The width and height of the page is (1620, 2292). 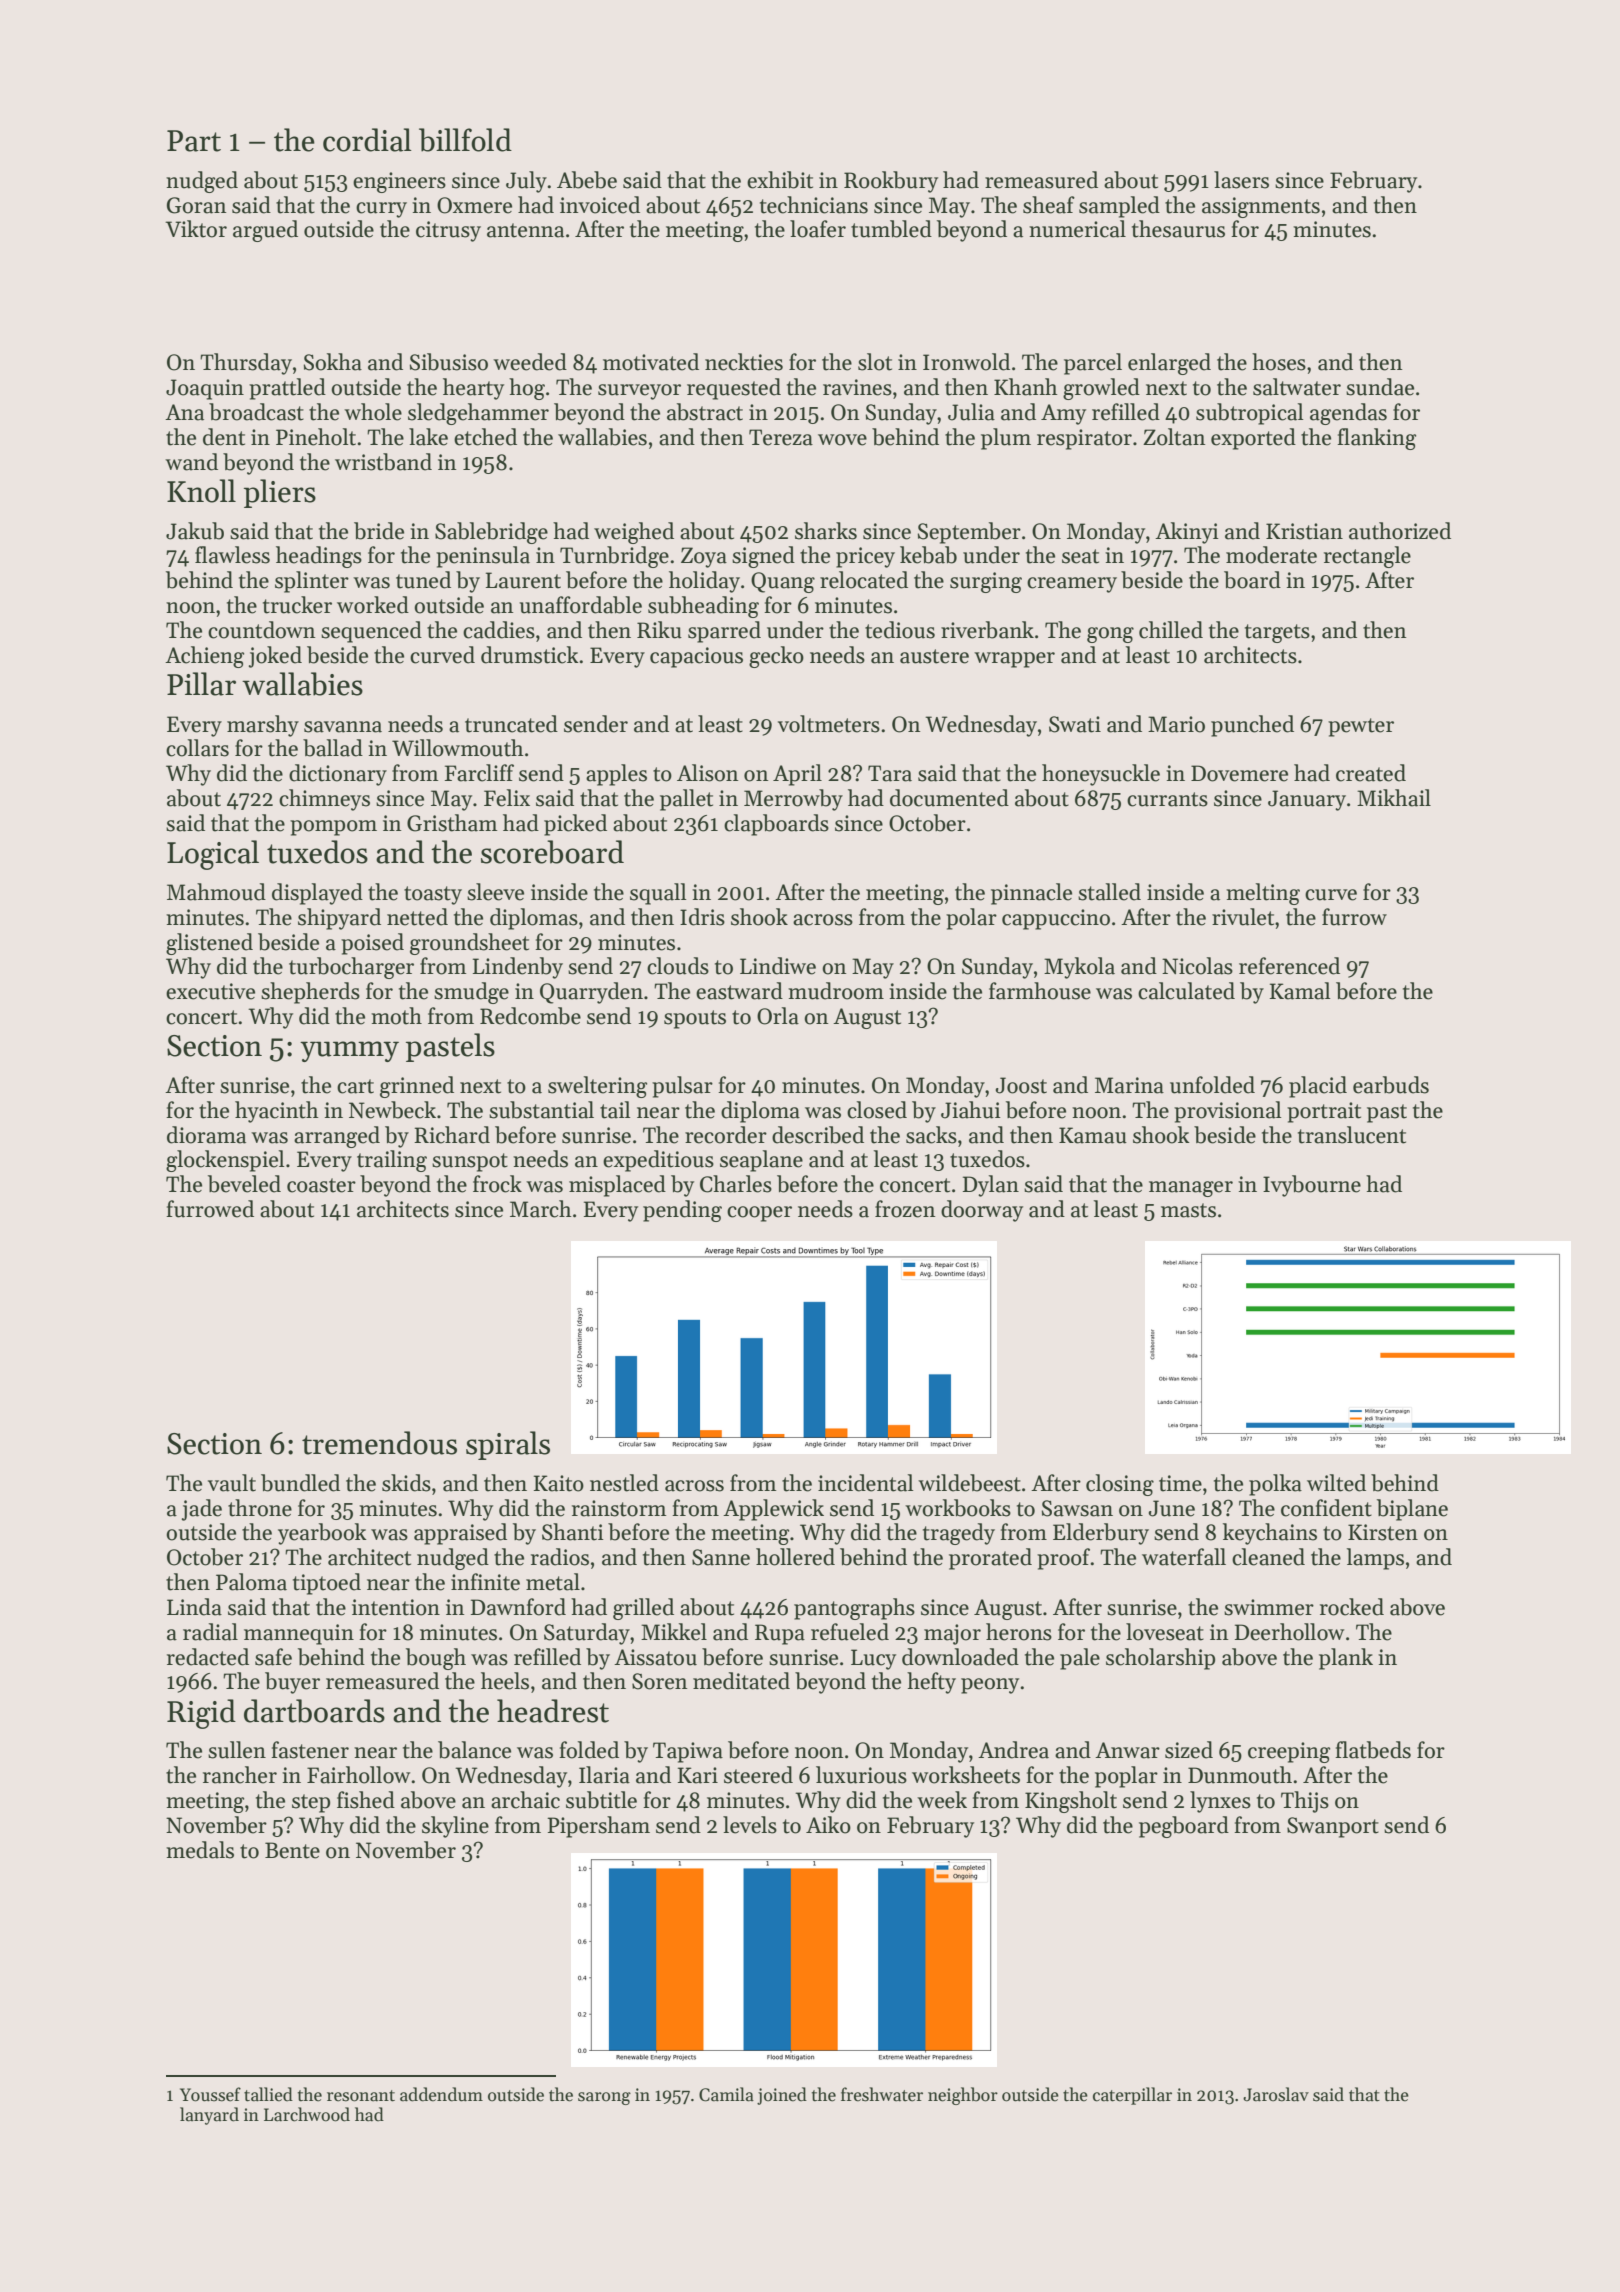 What do you see at coordinates (194, 141) in the page?
I see `Part` at bounding box center [194, 141].
